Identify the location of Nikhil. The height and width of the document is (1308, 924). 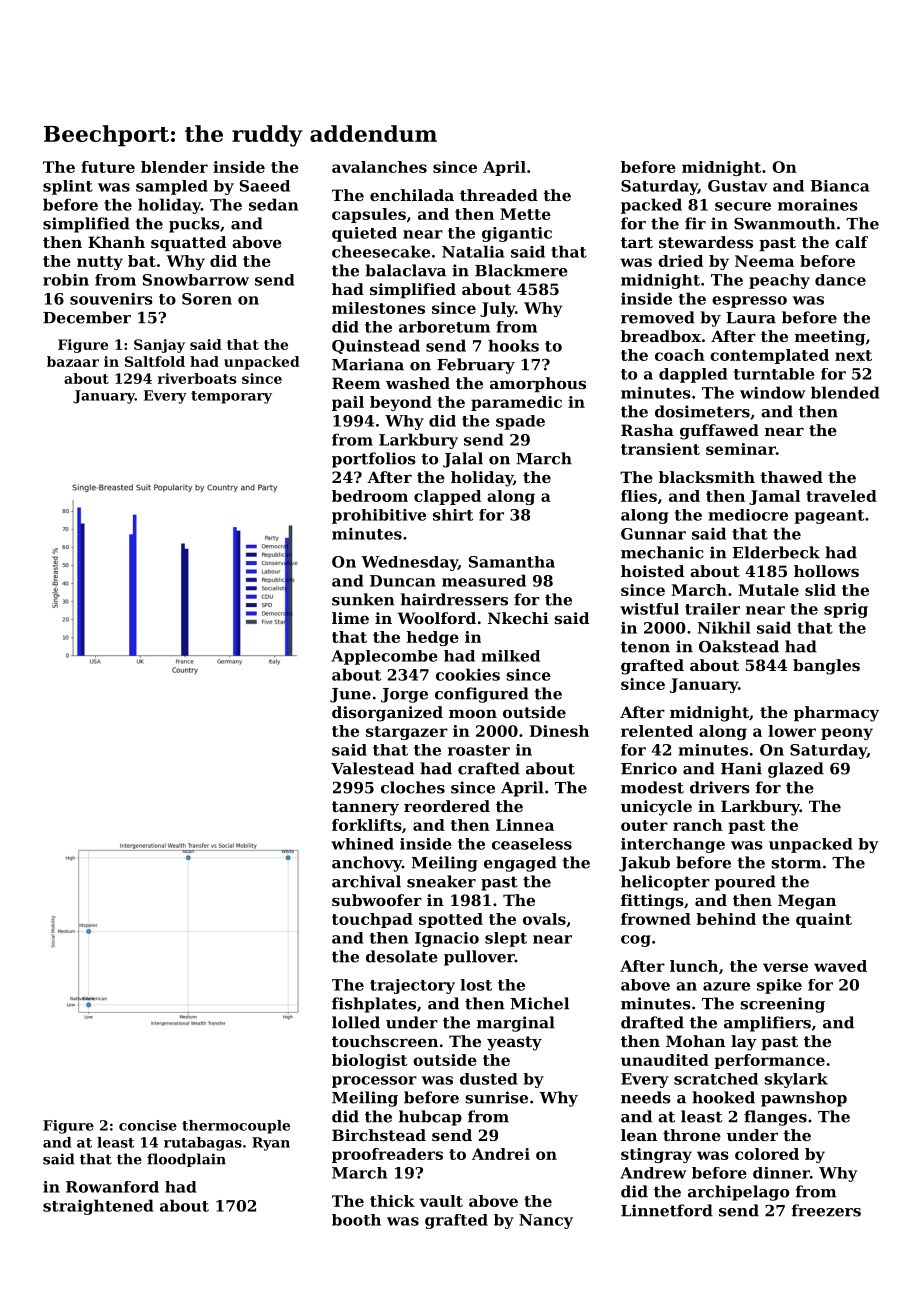
(724, 627).
